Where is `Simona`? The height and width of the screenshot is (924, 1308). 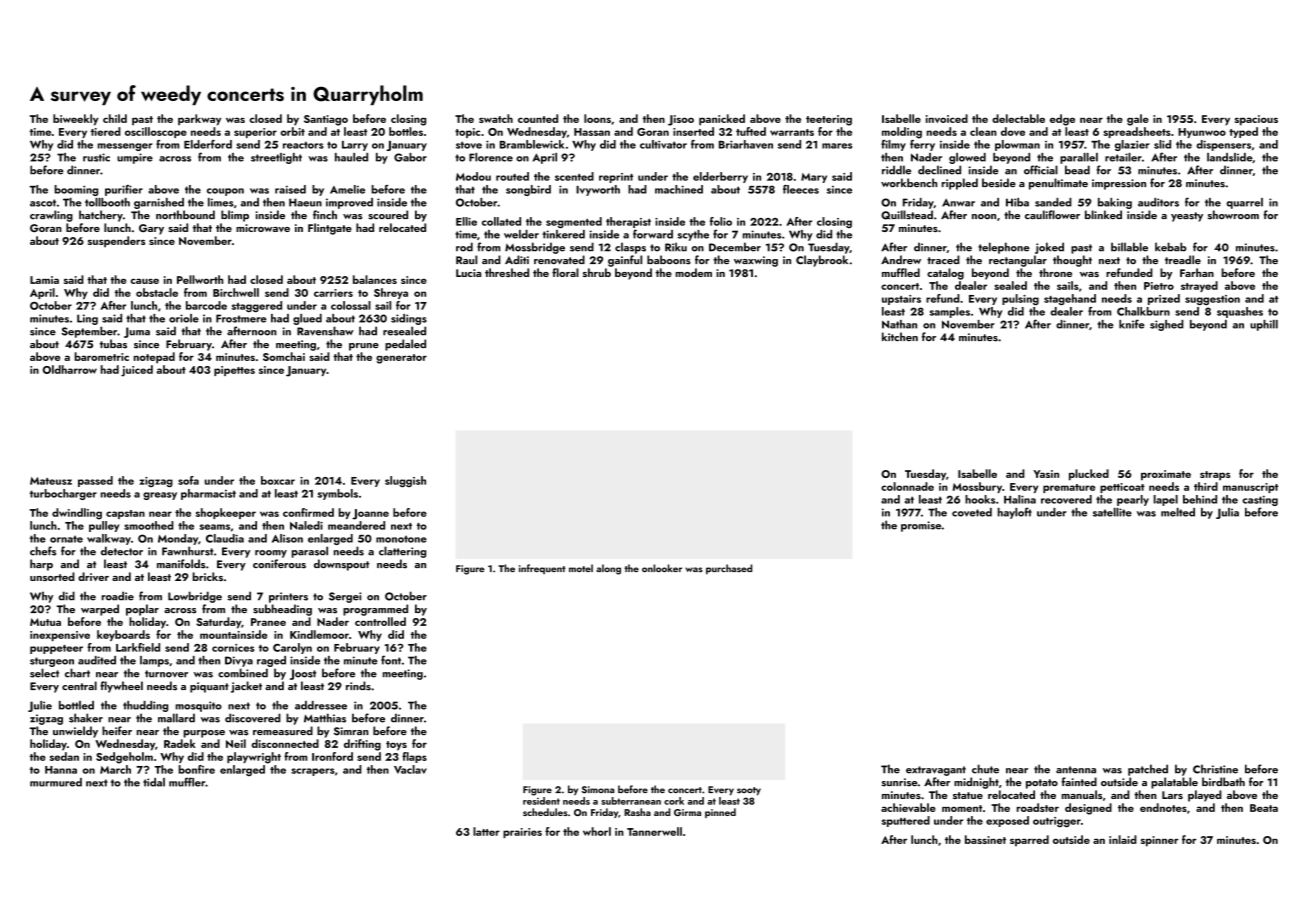 Simona is located at coordinates (598, 790).
